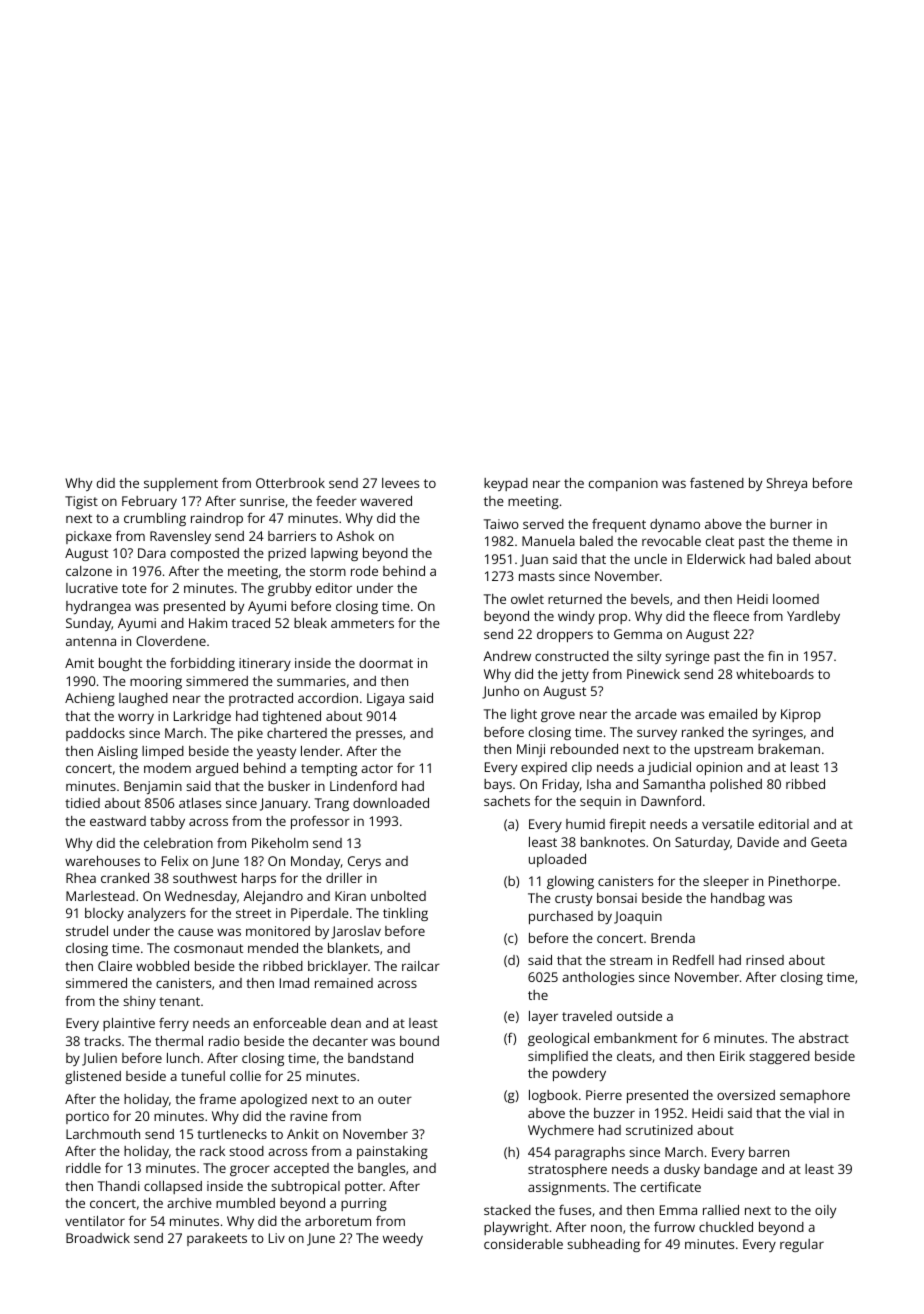  I want to click on Pinethorpe, so click(803, 882).
